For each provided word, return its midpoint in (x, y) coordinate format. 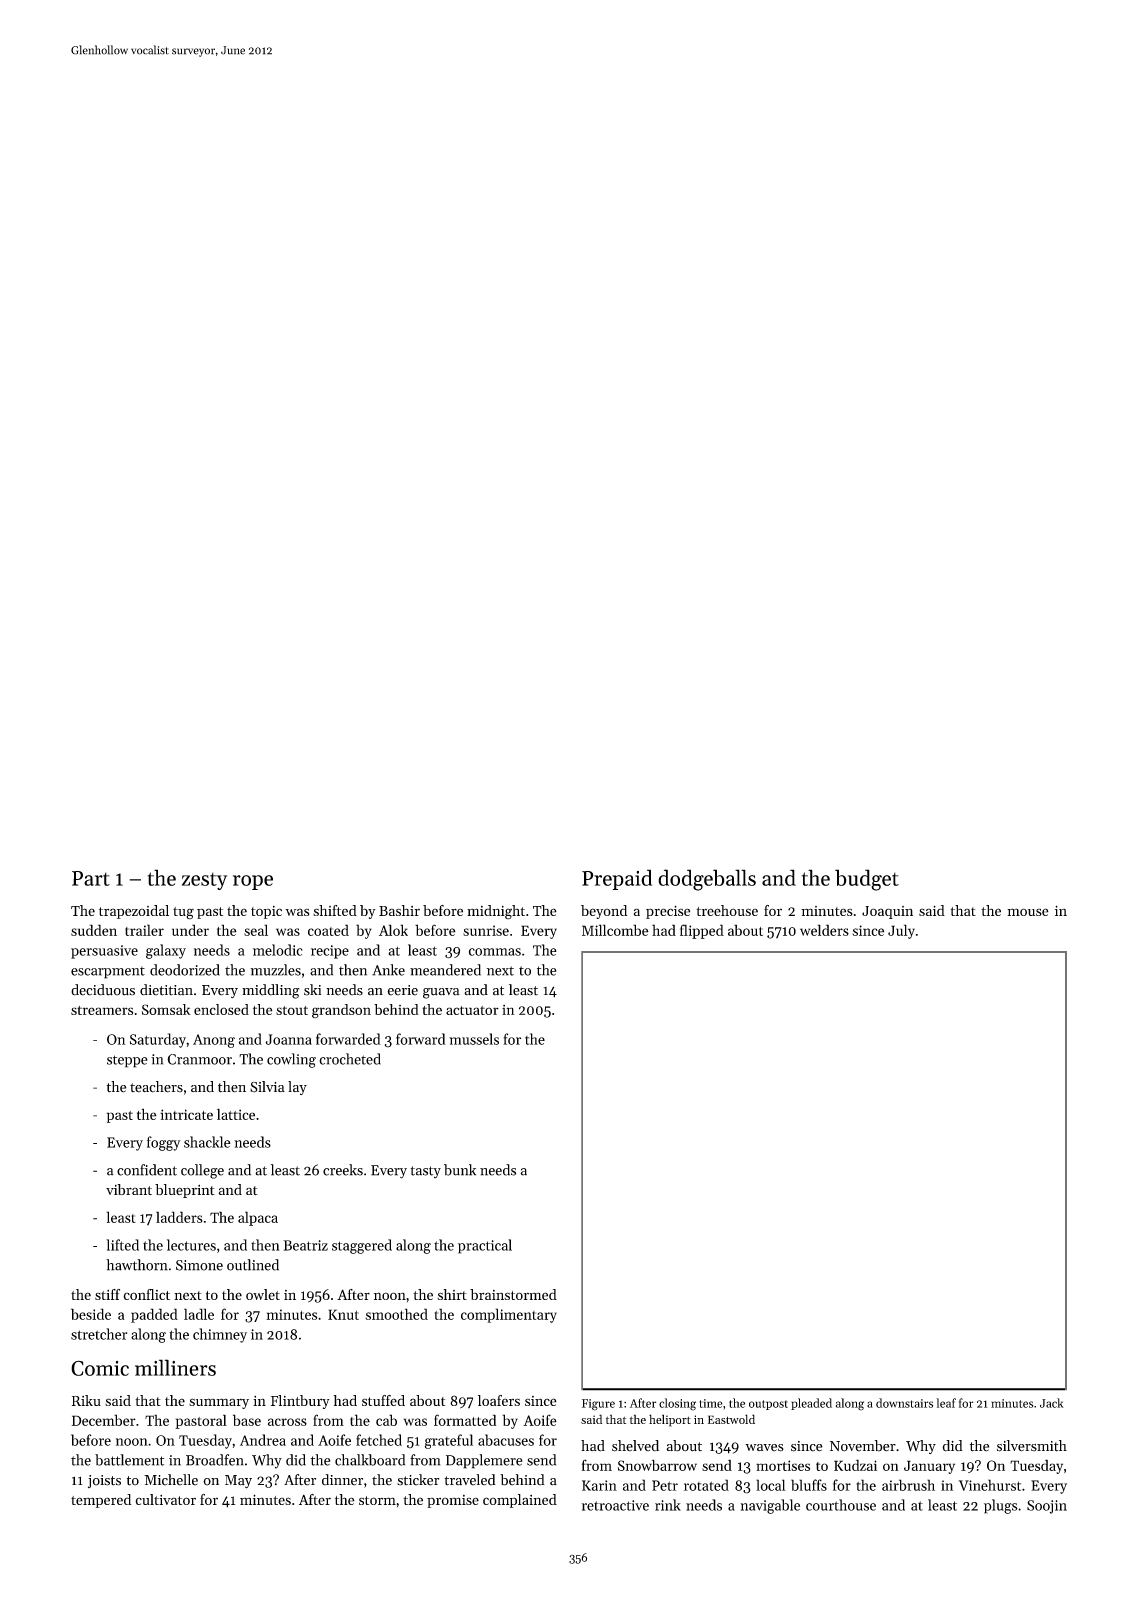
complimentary (509, 1315)
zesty (204, 881)
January (929, 1467)
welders (824, 930)
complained (520, 1501)
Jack (1052, 1403)
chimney (220, 1335)
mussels (474, 1039)
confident (147, 1170)
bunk (460, 1170)
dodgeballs (707, 880)
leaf (946, 1403)
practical (485, 1246)
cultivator (165, 1499)
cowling (291, 1060)
